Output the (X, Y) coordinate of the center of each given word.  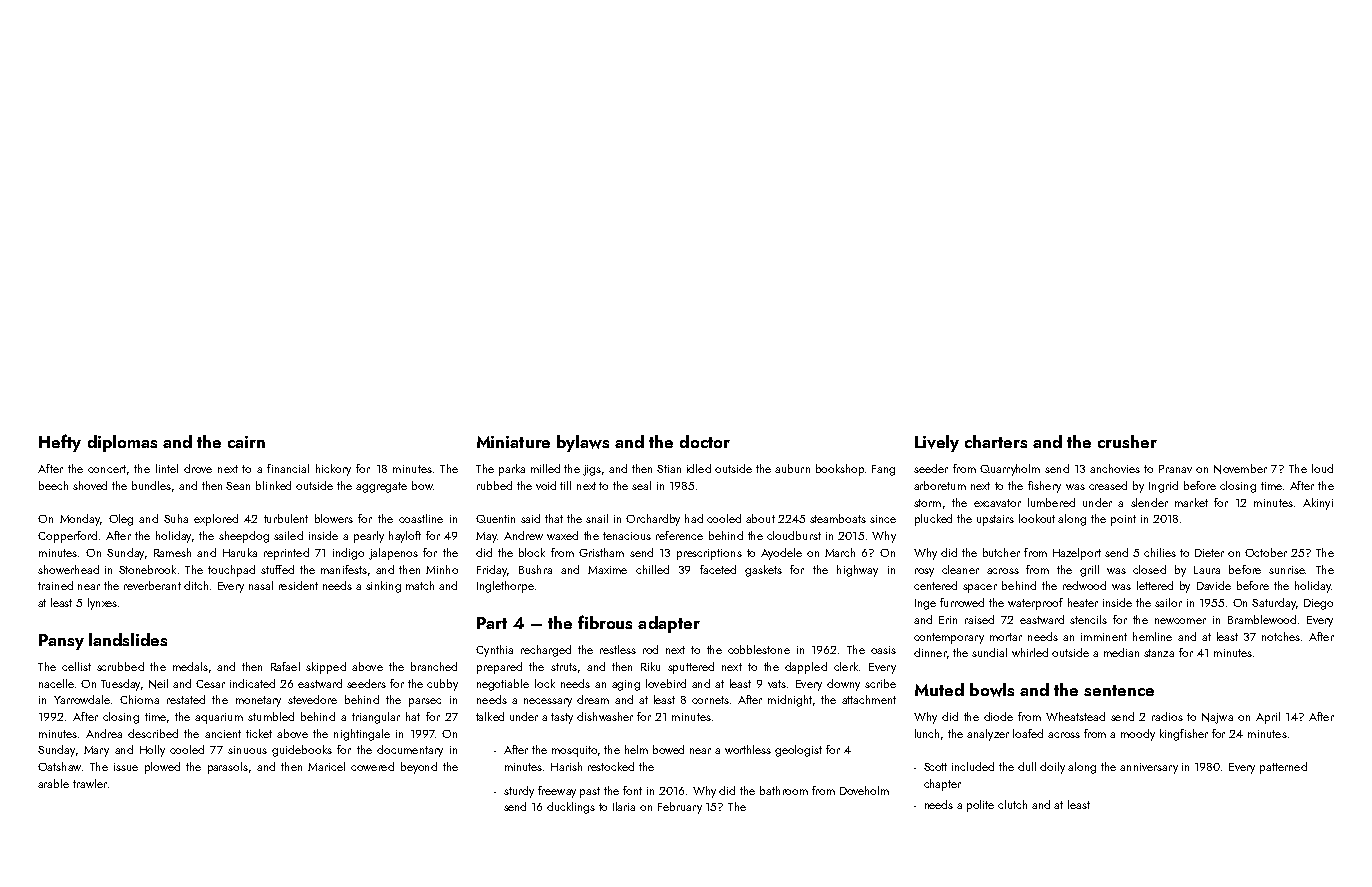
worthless (748, 749)
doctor (705, 441)
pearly (369, 537)
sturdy (519, 792)
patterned (1283, 768)
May (486, 537)
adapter (669, 624)
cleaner (960, 569)
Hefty (60, 443)
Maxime (607, 570)
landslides (128, 639)
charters (996, 441)
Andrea (104, 733)
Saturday (1274, 604)
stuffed (277, 569)
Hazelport (1077, 554)
